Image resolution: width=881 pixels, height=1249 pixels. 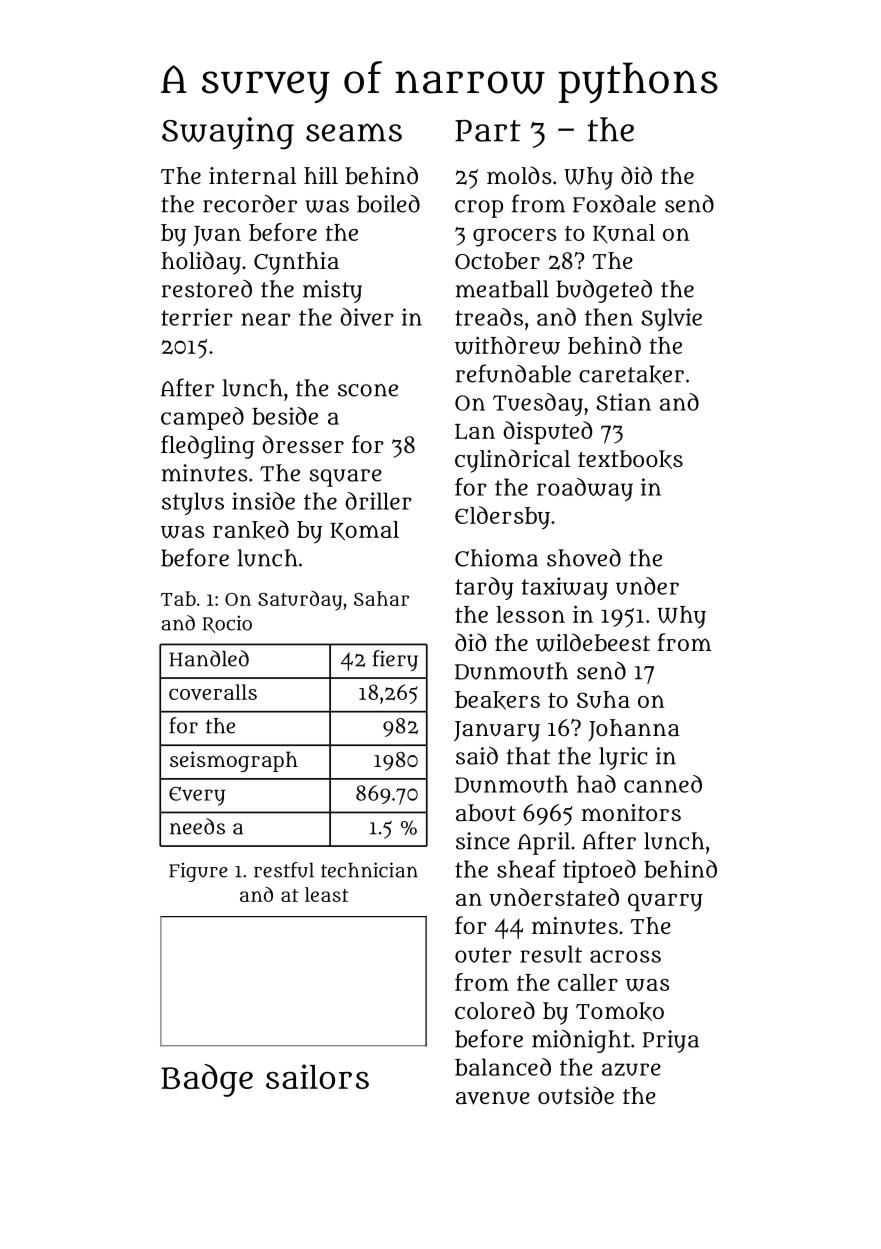 What do you see at coordinates (497, 700) in the screenshot?
I see `beakers` at bounding box center [497, 700].
